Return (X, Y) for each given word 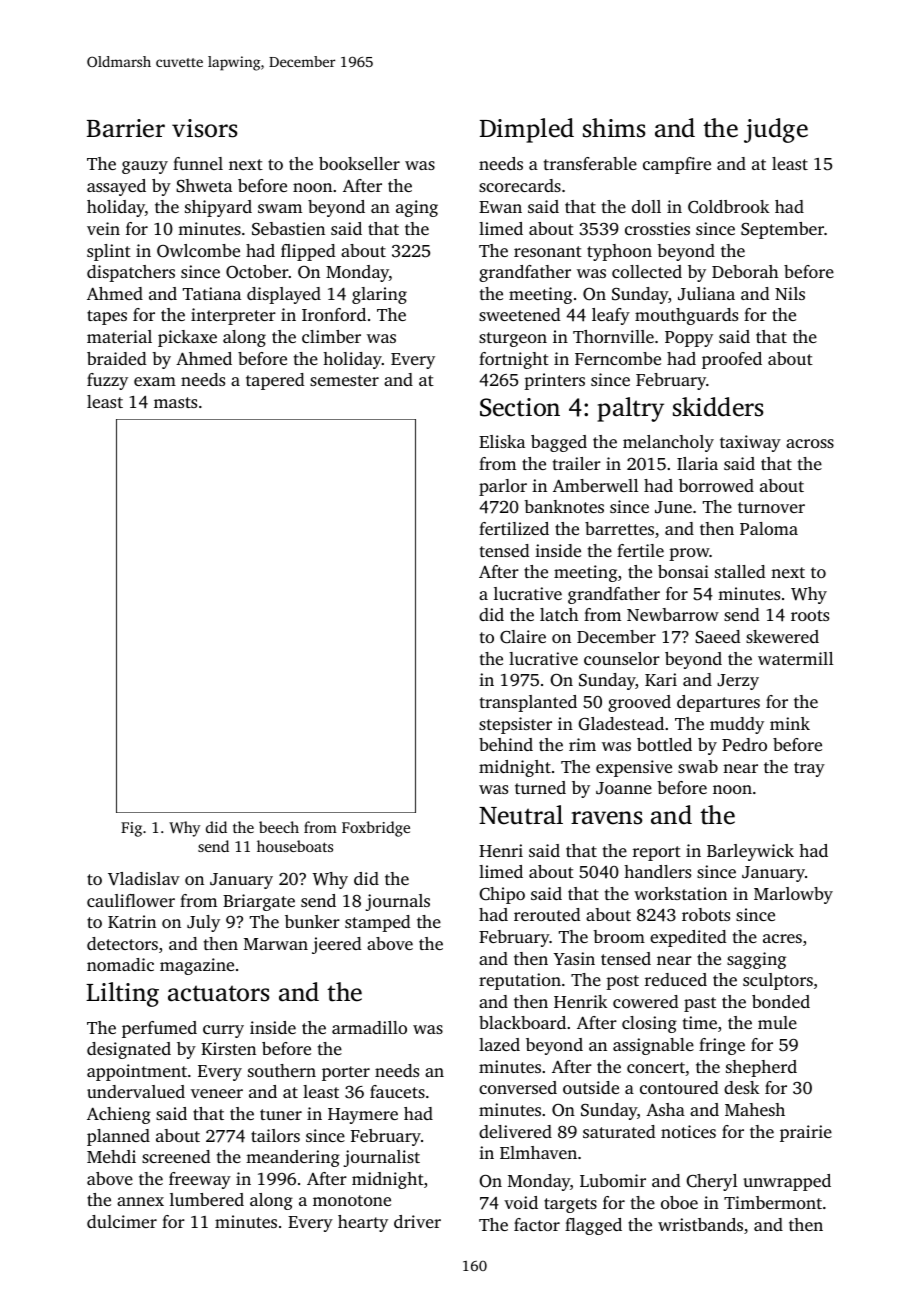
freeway (200, 1180)
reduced (676, 979)
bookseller (359, 163)
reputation (520, 981)
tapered (275, 381)
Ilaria (697, 463)
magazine (197, 966)
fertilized (514, 528)
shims (614, 128)
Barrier (126, 128)
